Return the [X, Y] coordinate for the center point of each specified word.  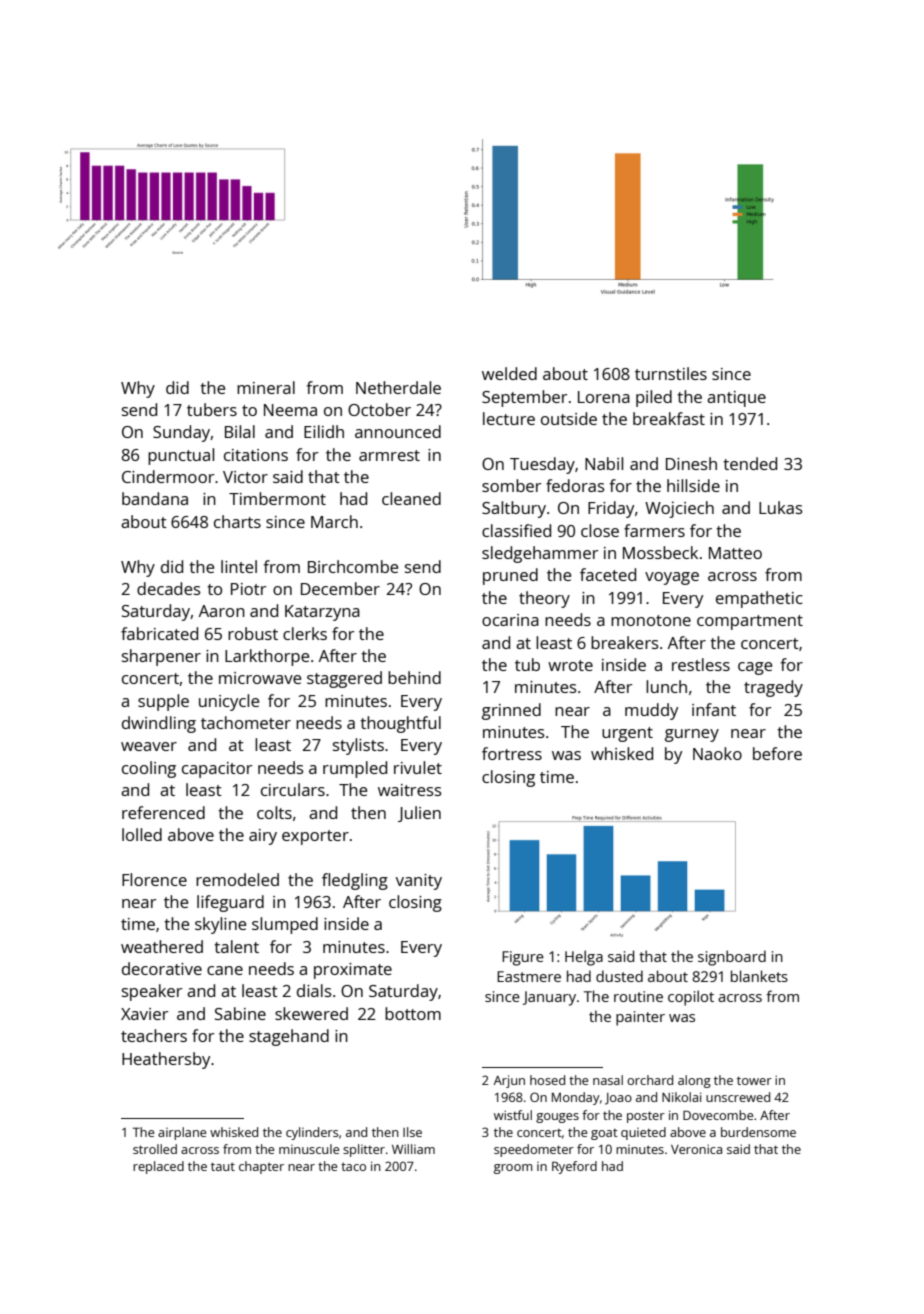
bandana [155, 498]
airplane [182, 1133]
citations [256, 455]
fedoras [575, 485]
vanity [419, 882]
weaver [149, 746]
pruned [510, 576]
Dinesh [691, 463]
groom [513, 1169]
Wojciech [679, 509]
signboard [732, 958]
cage [755, 668]
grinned [511, 711]
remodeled [237, 879]
